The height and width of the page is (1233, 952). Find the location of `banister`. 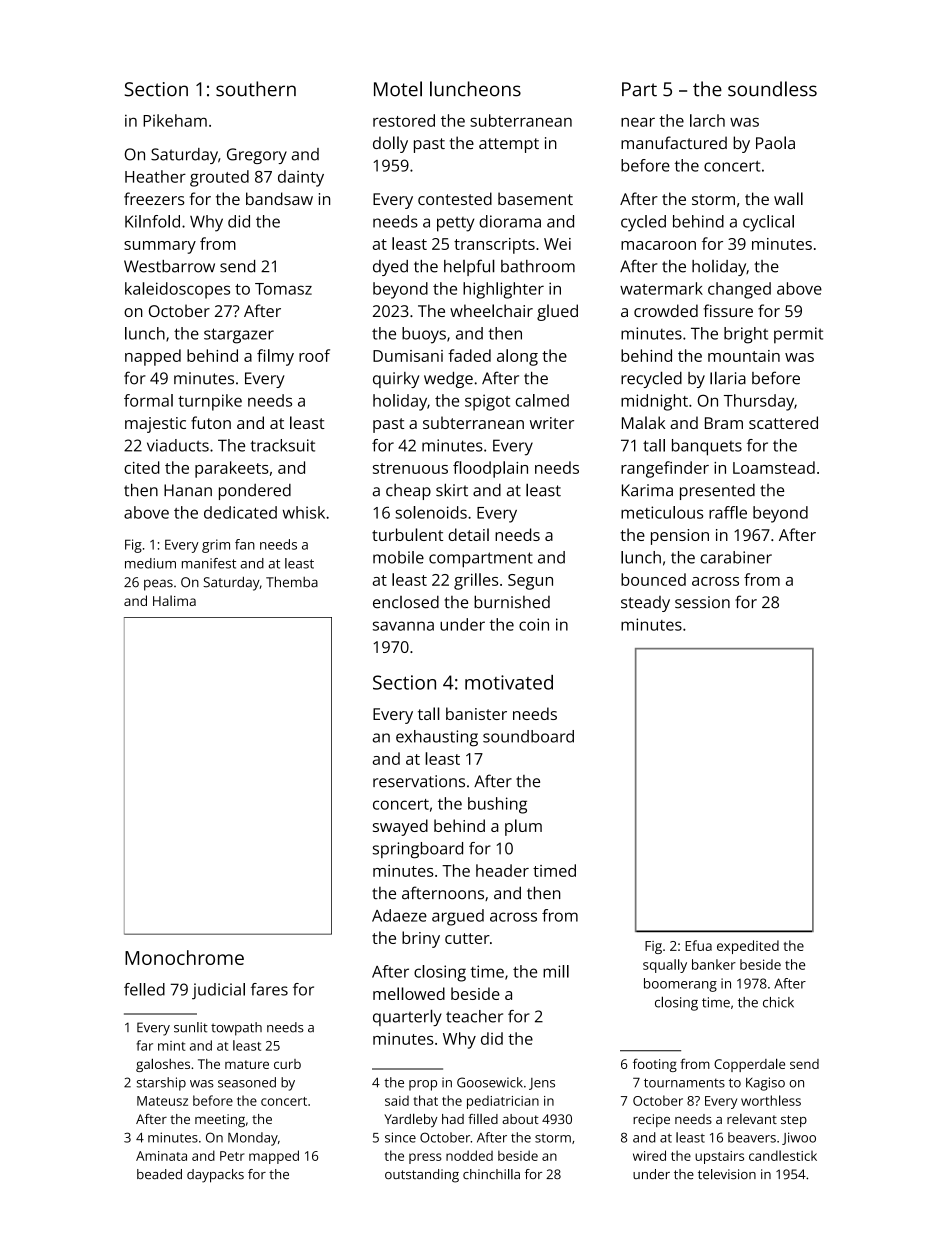

banister is located at coordinates (476, 713).
